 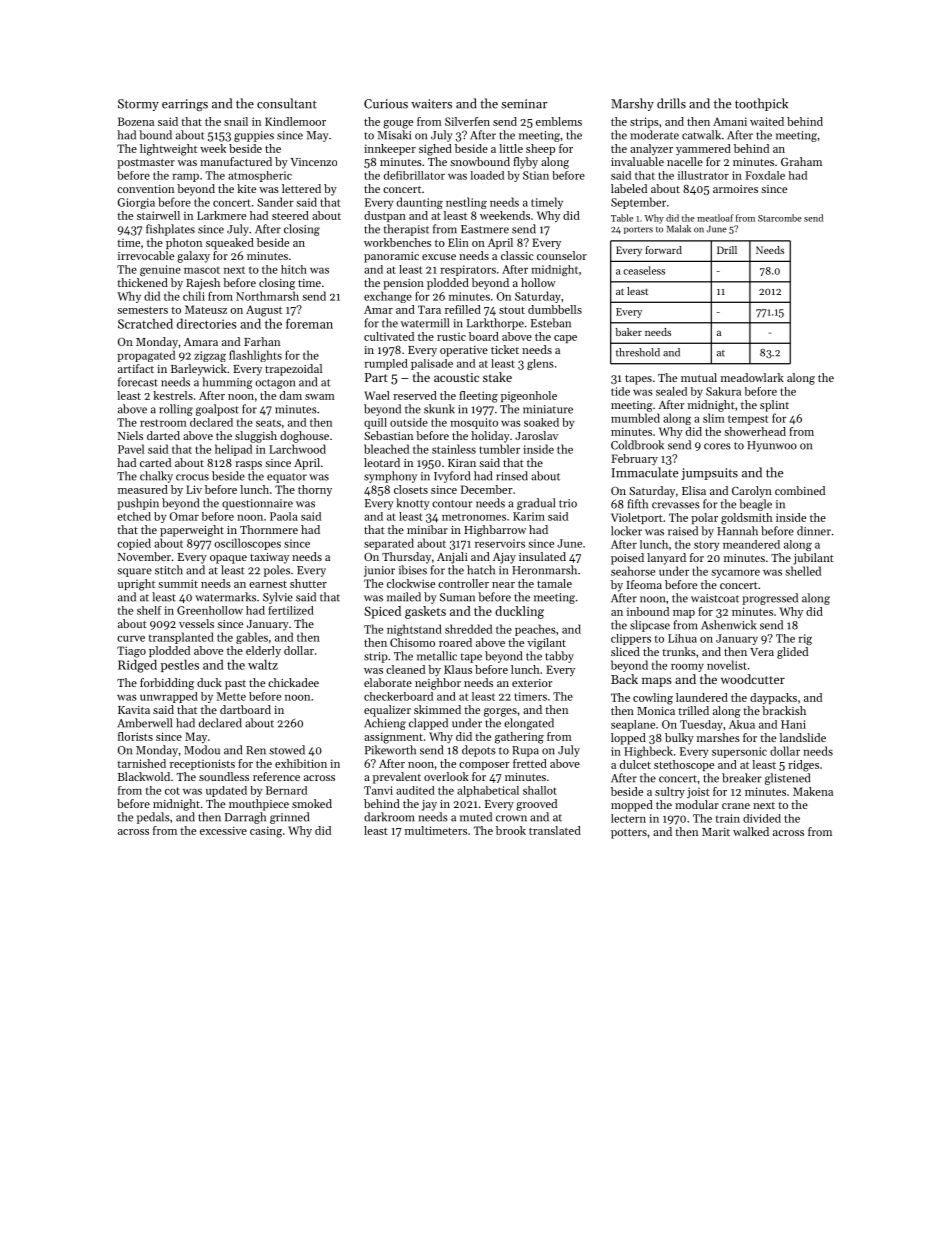 What do you see at coordinates (466, 203) in the screenshot?
I see `nestling` at bounding box center [466, 203].
